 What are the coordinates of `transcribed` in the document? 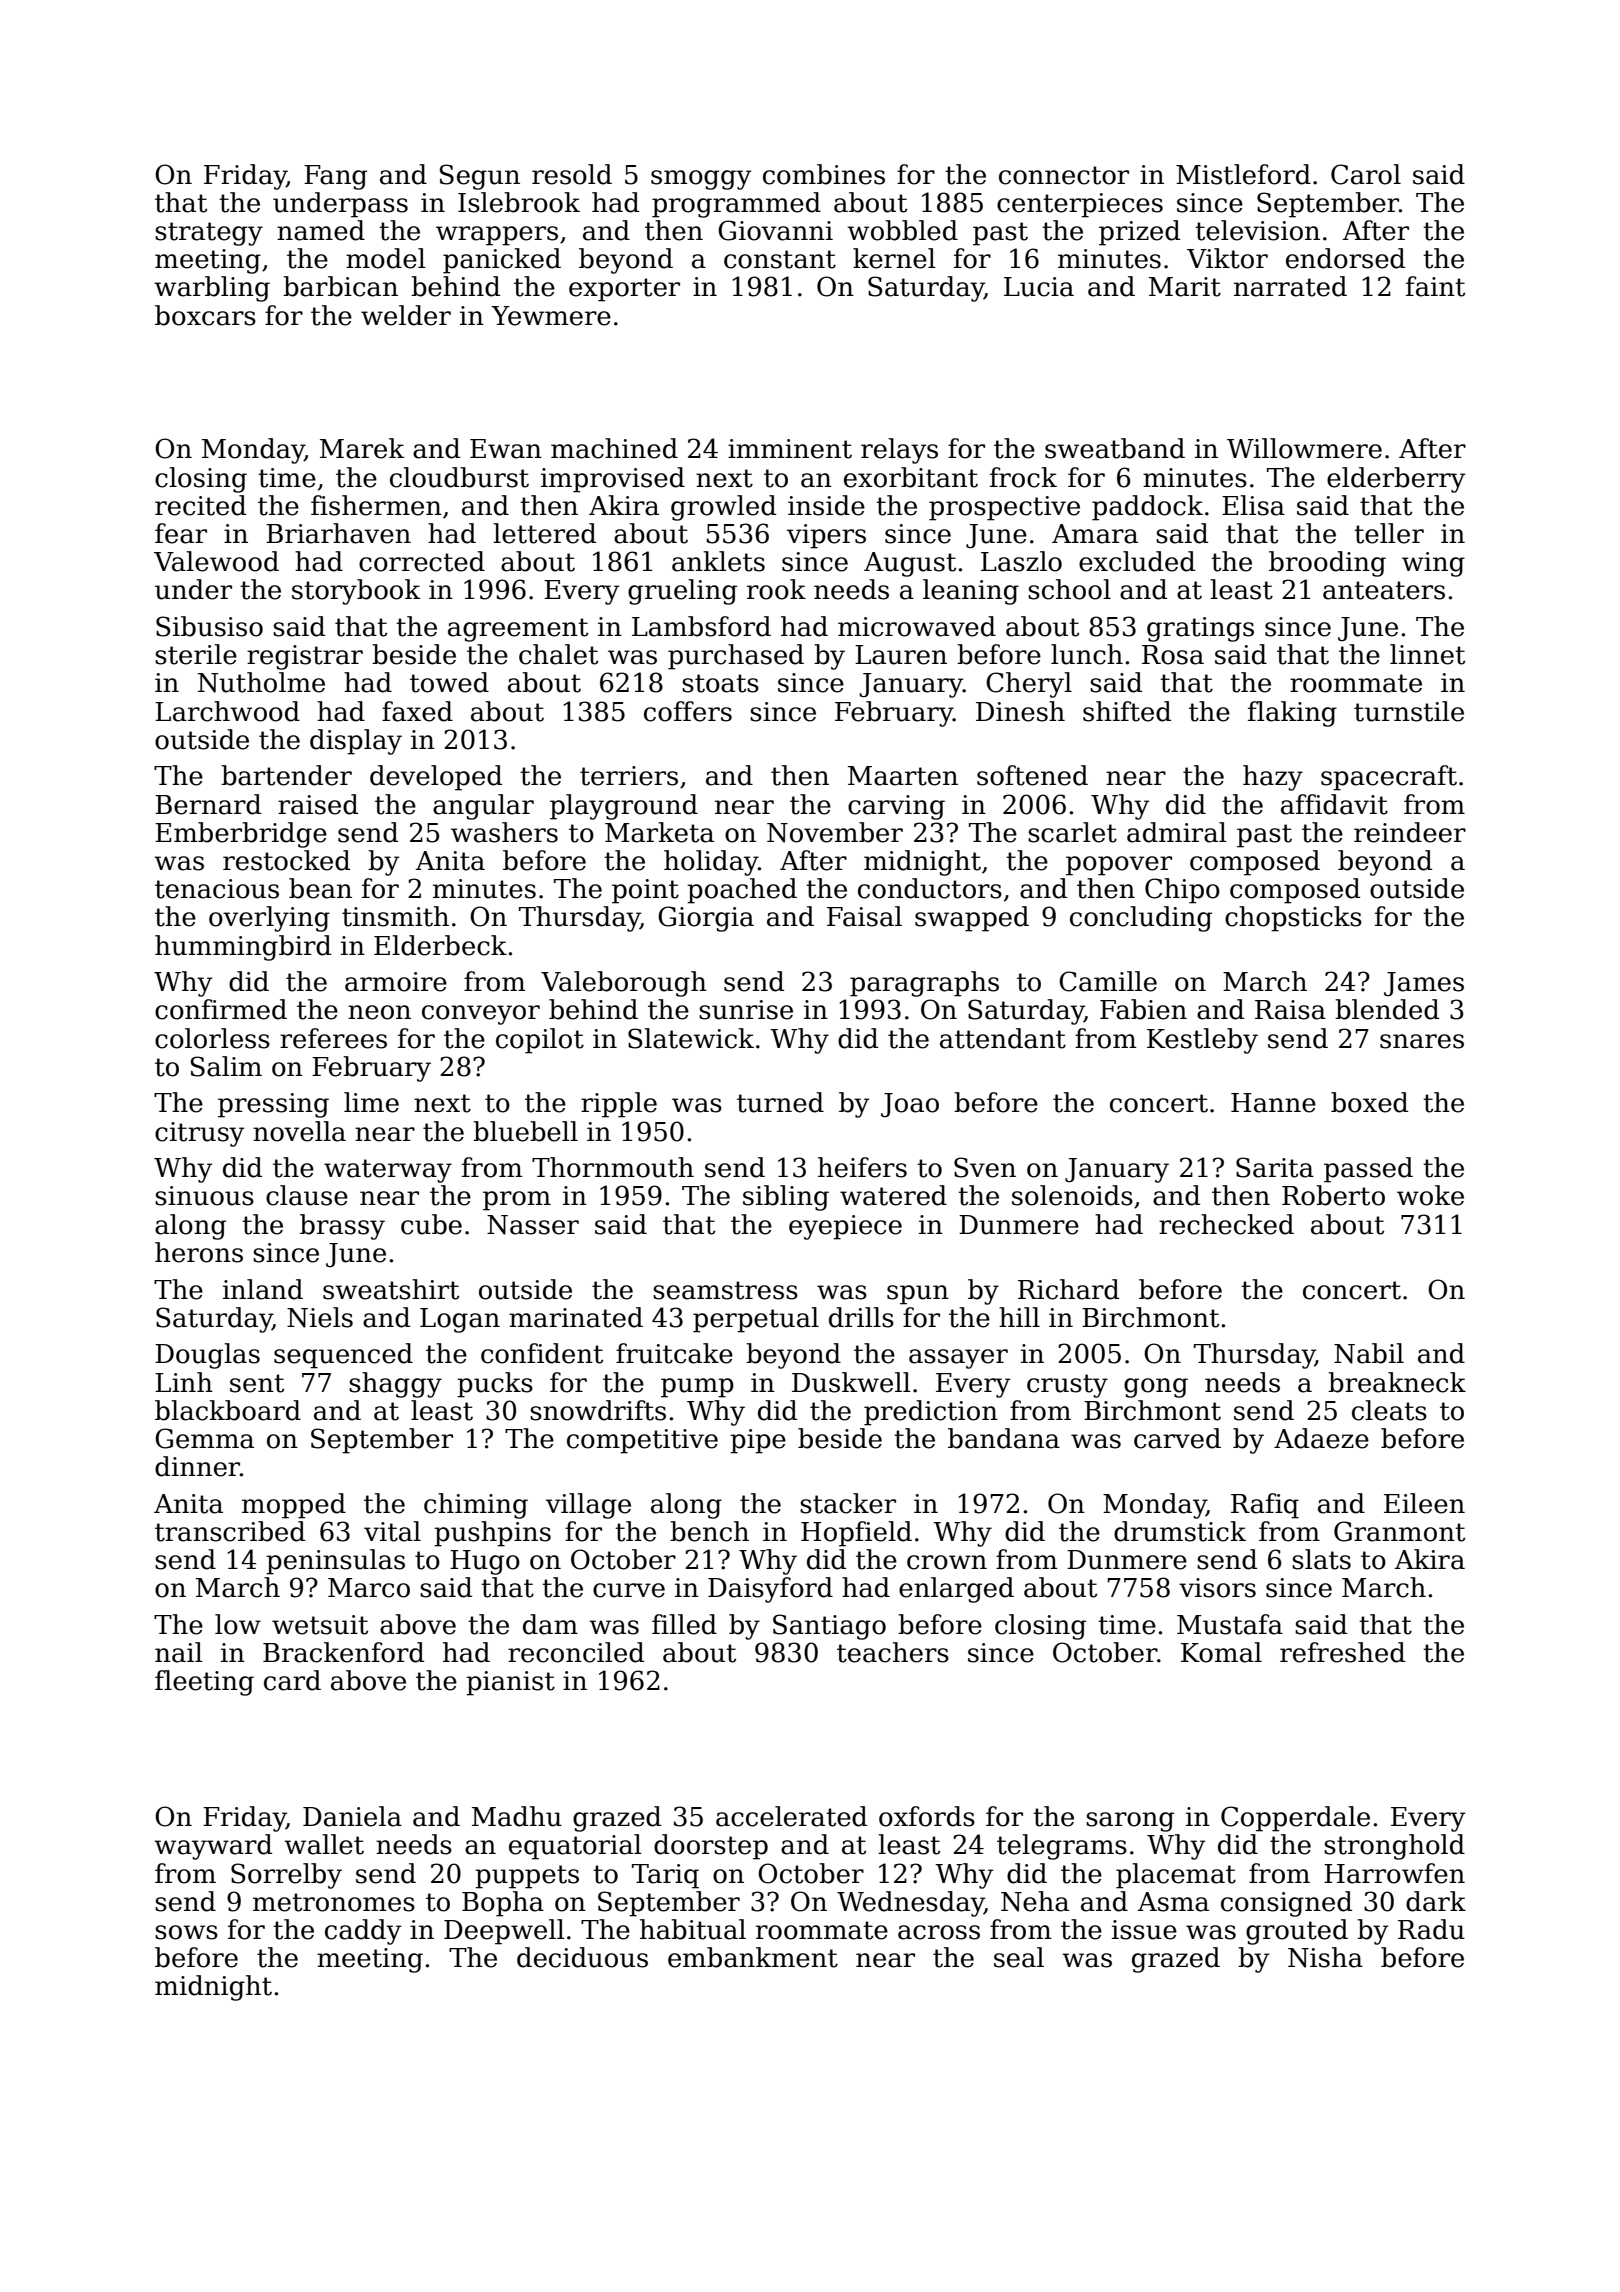 It's located at (230, 1531).
